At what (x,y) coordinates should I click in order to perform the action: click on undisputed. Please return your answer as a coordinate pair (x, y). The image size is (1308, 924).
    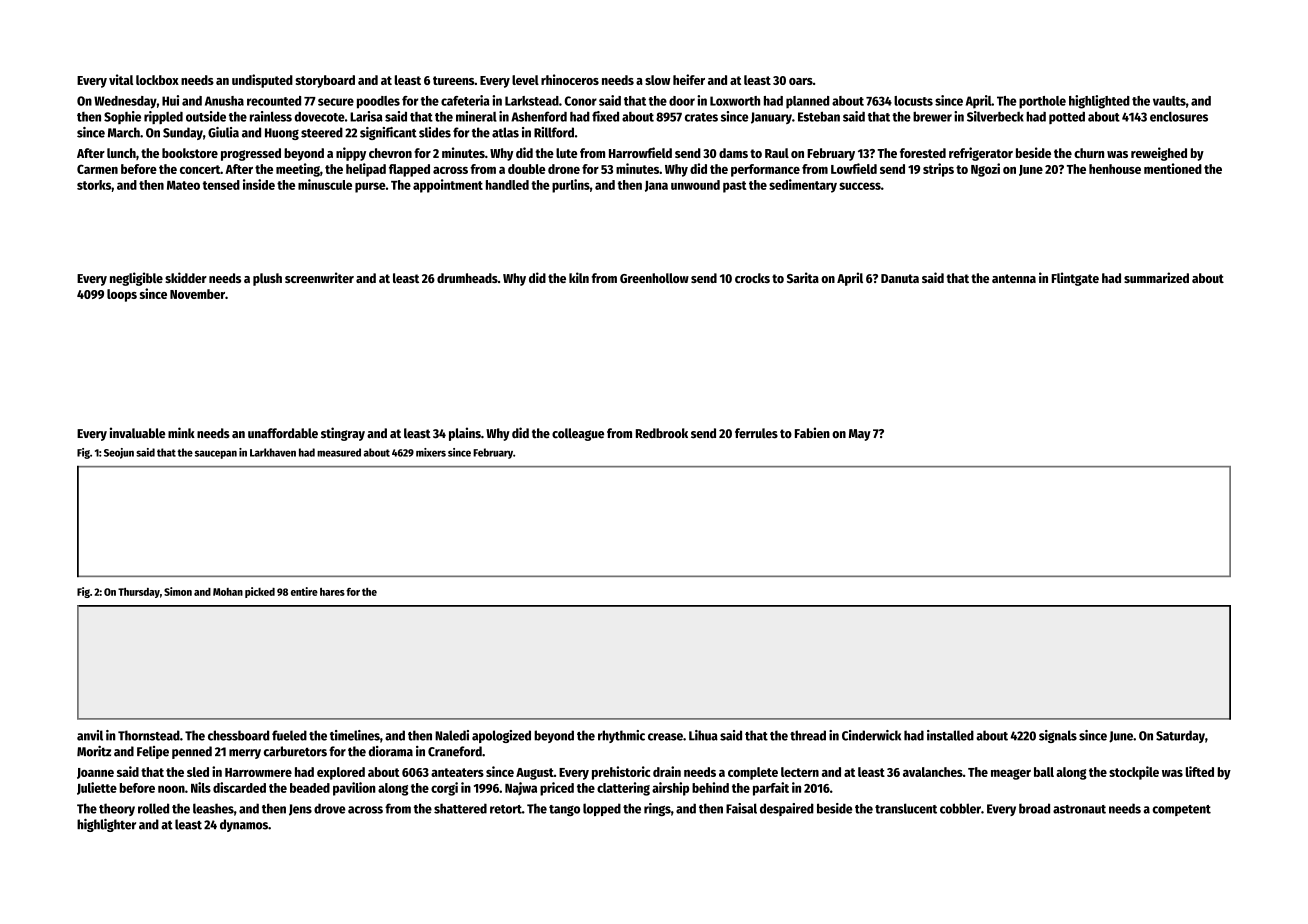
    Looking at the image, I should click on (262, 81).
